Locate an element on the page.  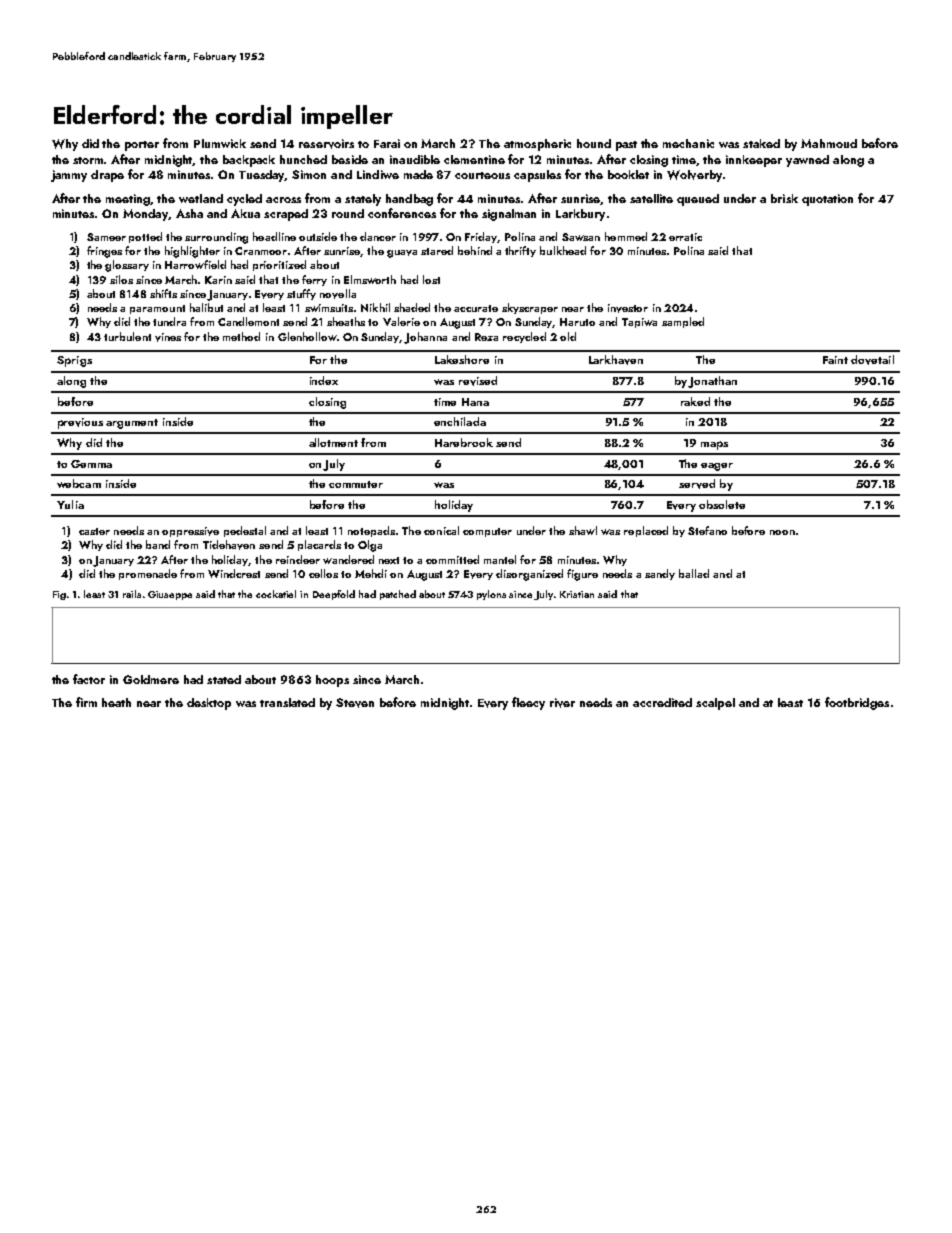
Harebrook is located at coordinates (464, 442).
